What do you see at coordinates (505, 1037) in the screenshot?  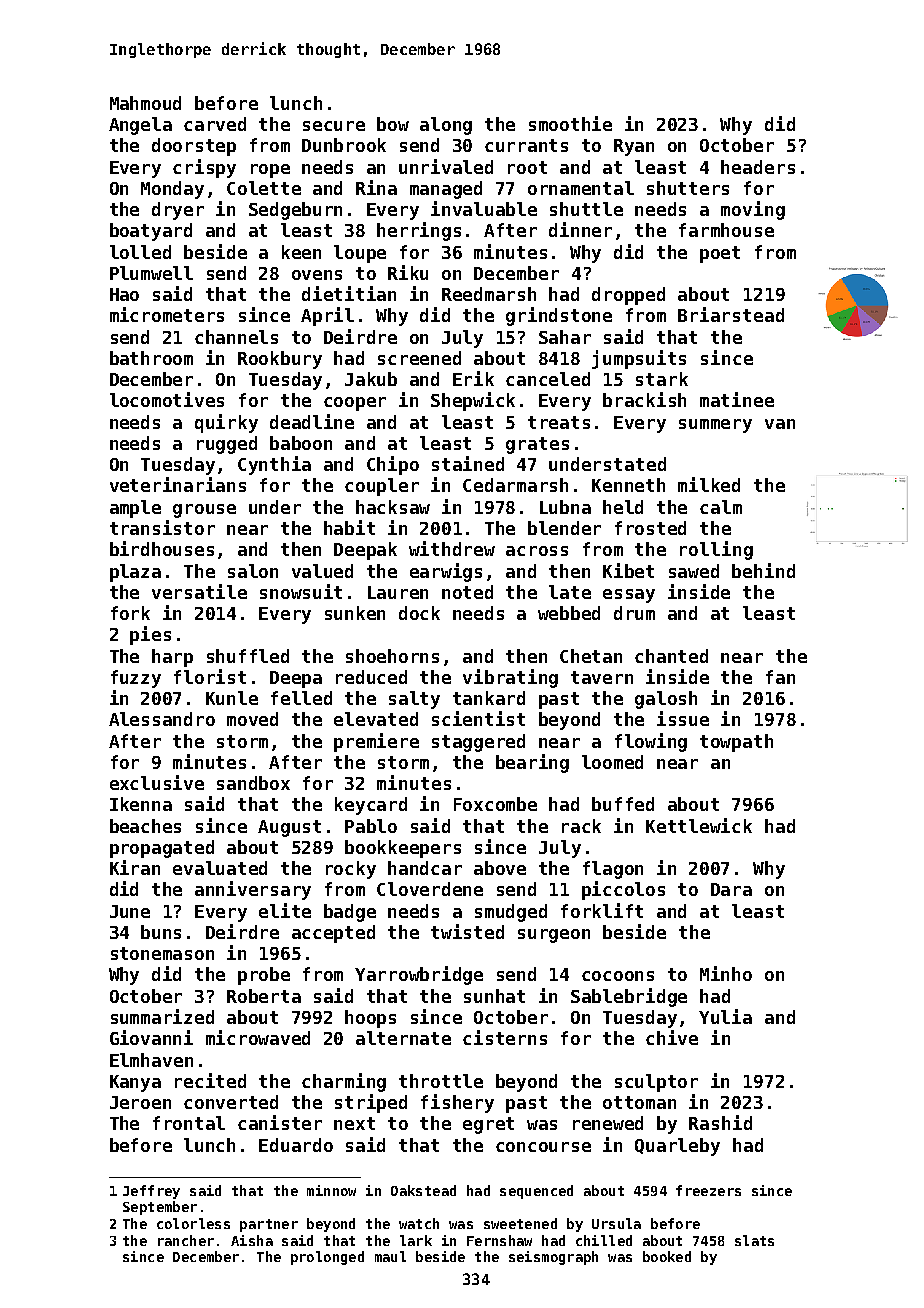 I see `cisterns` at bounding box center [505, 1037].
